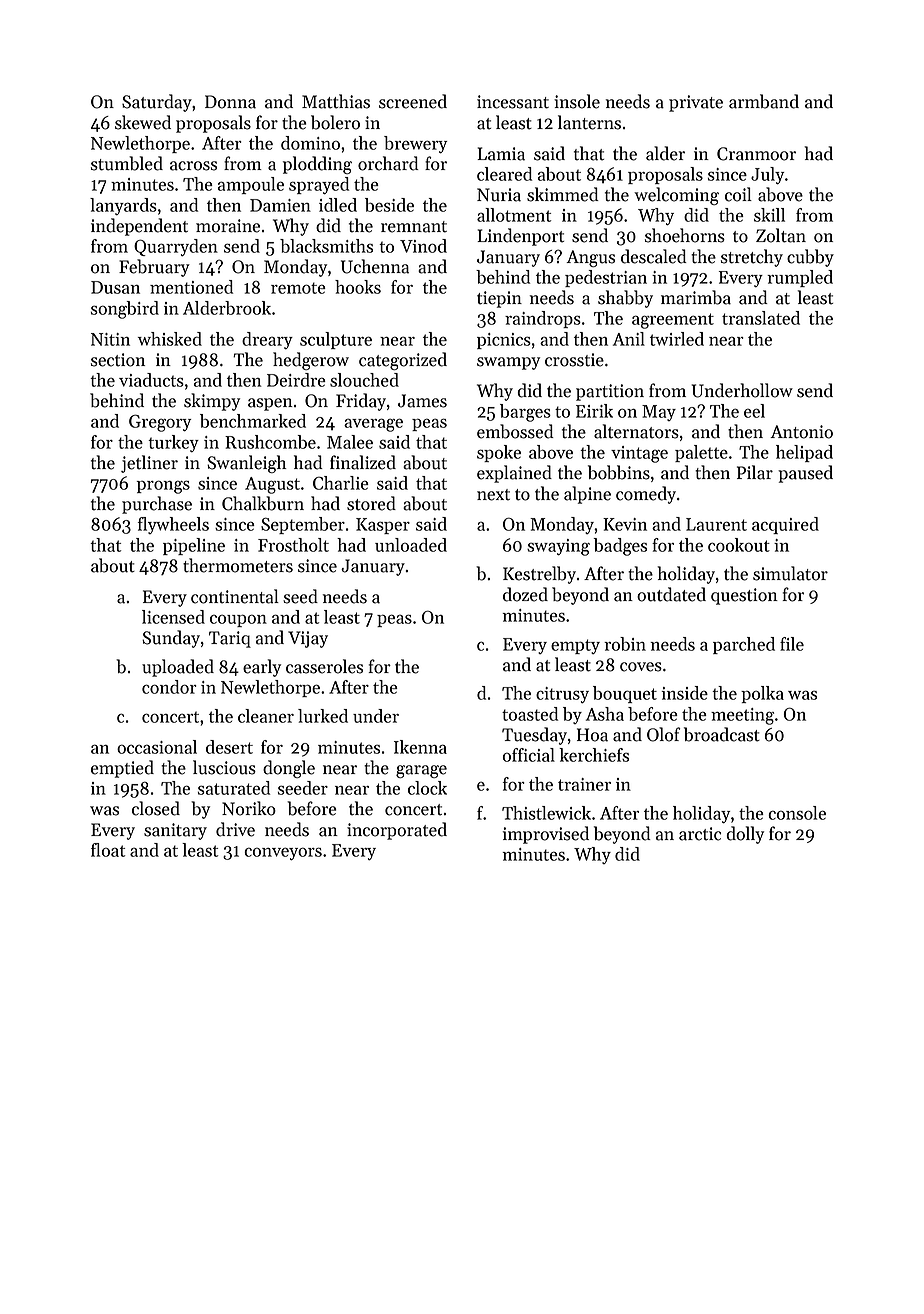 This screenshot has height=1314, width=924. I want to click on incorporated, so click(397, 831).
